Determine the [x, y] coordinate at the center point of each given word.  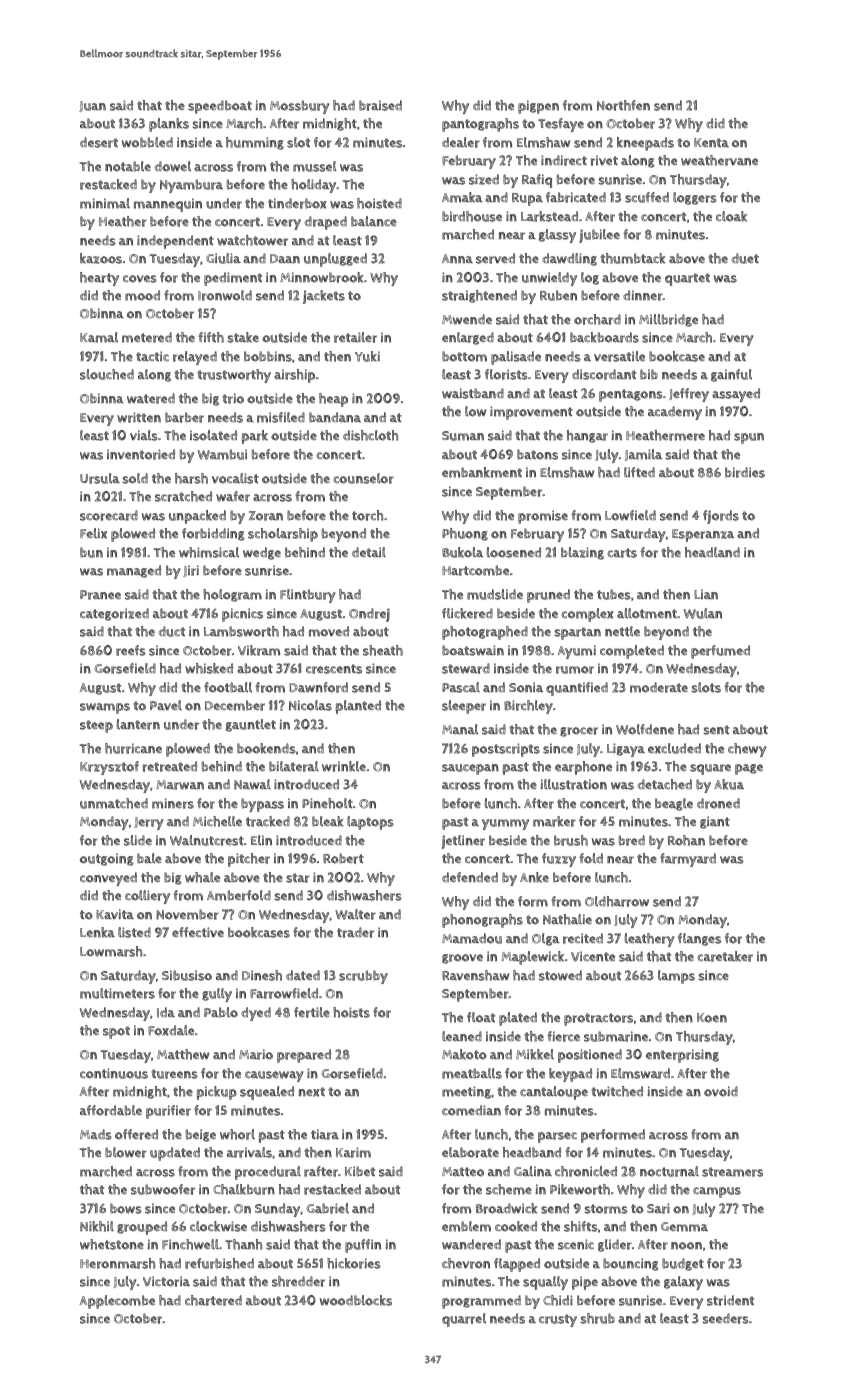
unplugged [335, 260]
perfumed [720, 652]
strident [730, 1300]
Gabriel [327, 1208]
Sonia [526, 687]
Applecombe [117, 1302]
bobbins [268, 356]
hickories [354, 1263]
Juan [92, 106]
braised [380, 105]
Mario [256, 1054]
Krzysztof [109, 768]
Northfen [623, 105]
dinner [643, 295]
